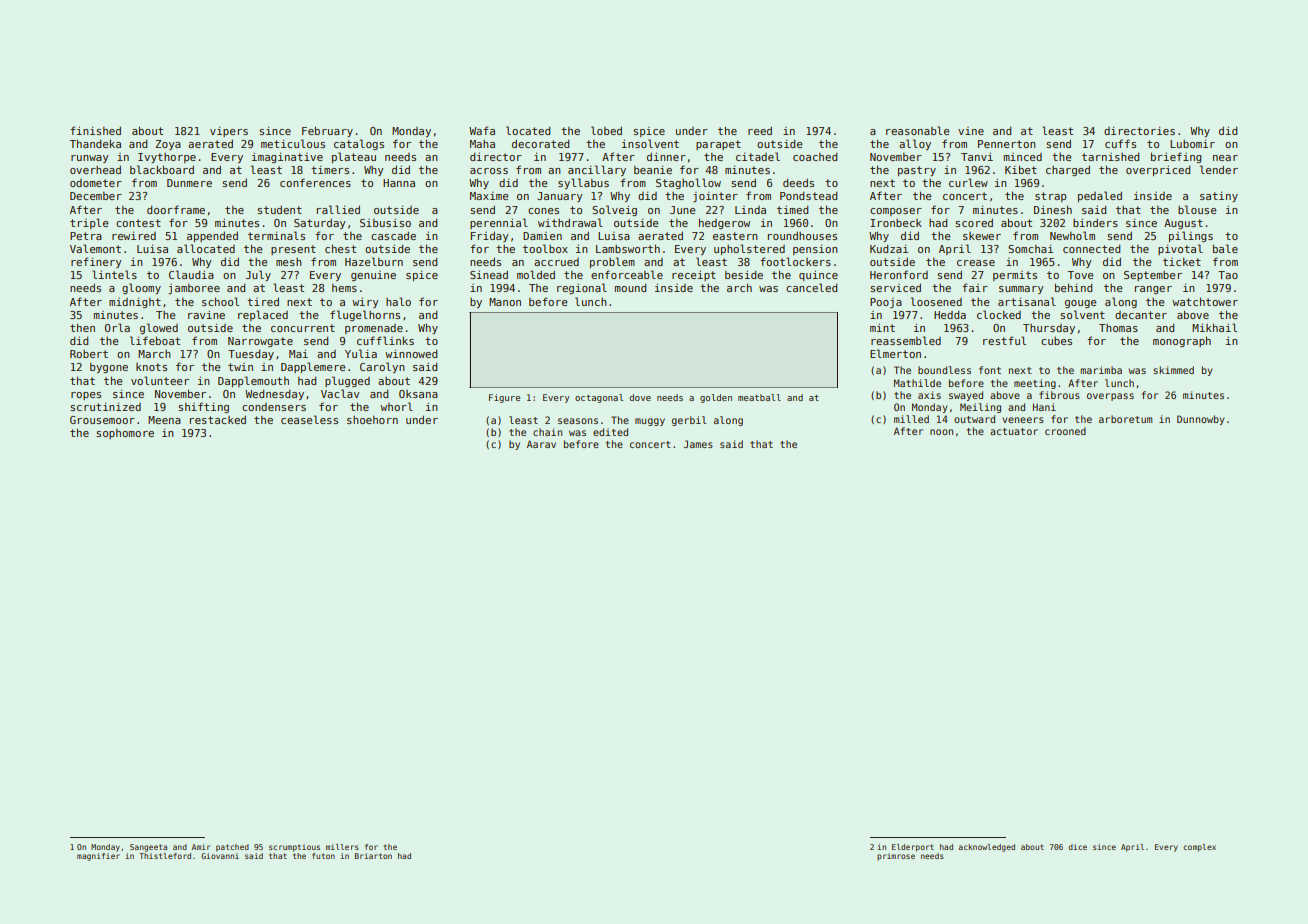  Describe the element at coordinates (606, 130) in the page. I see `lobed` at that location.
